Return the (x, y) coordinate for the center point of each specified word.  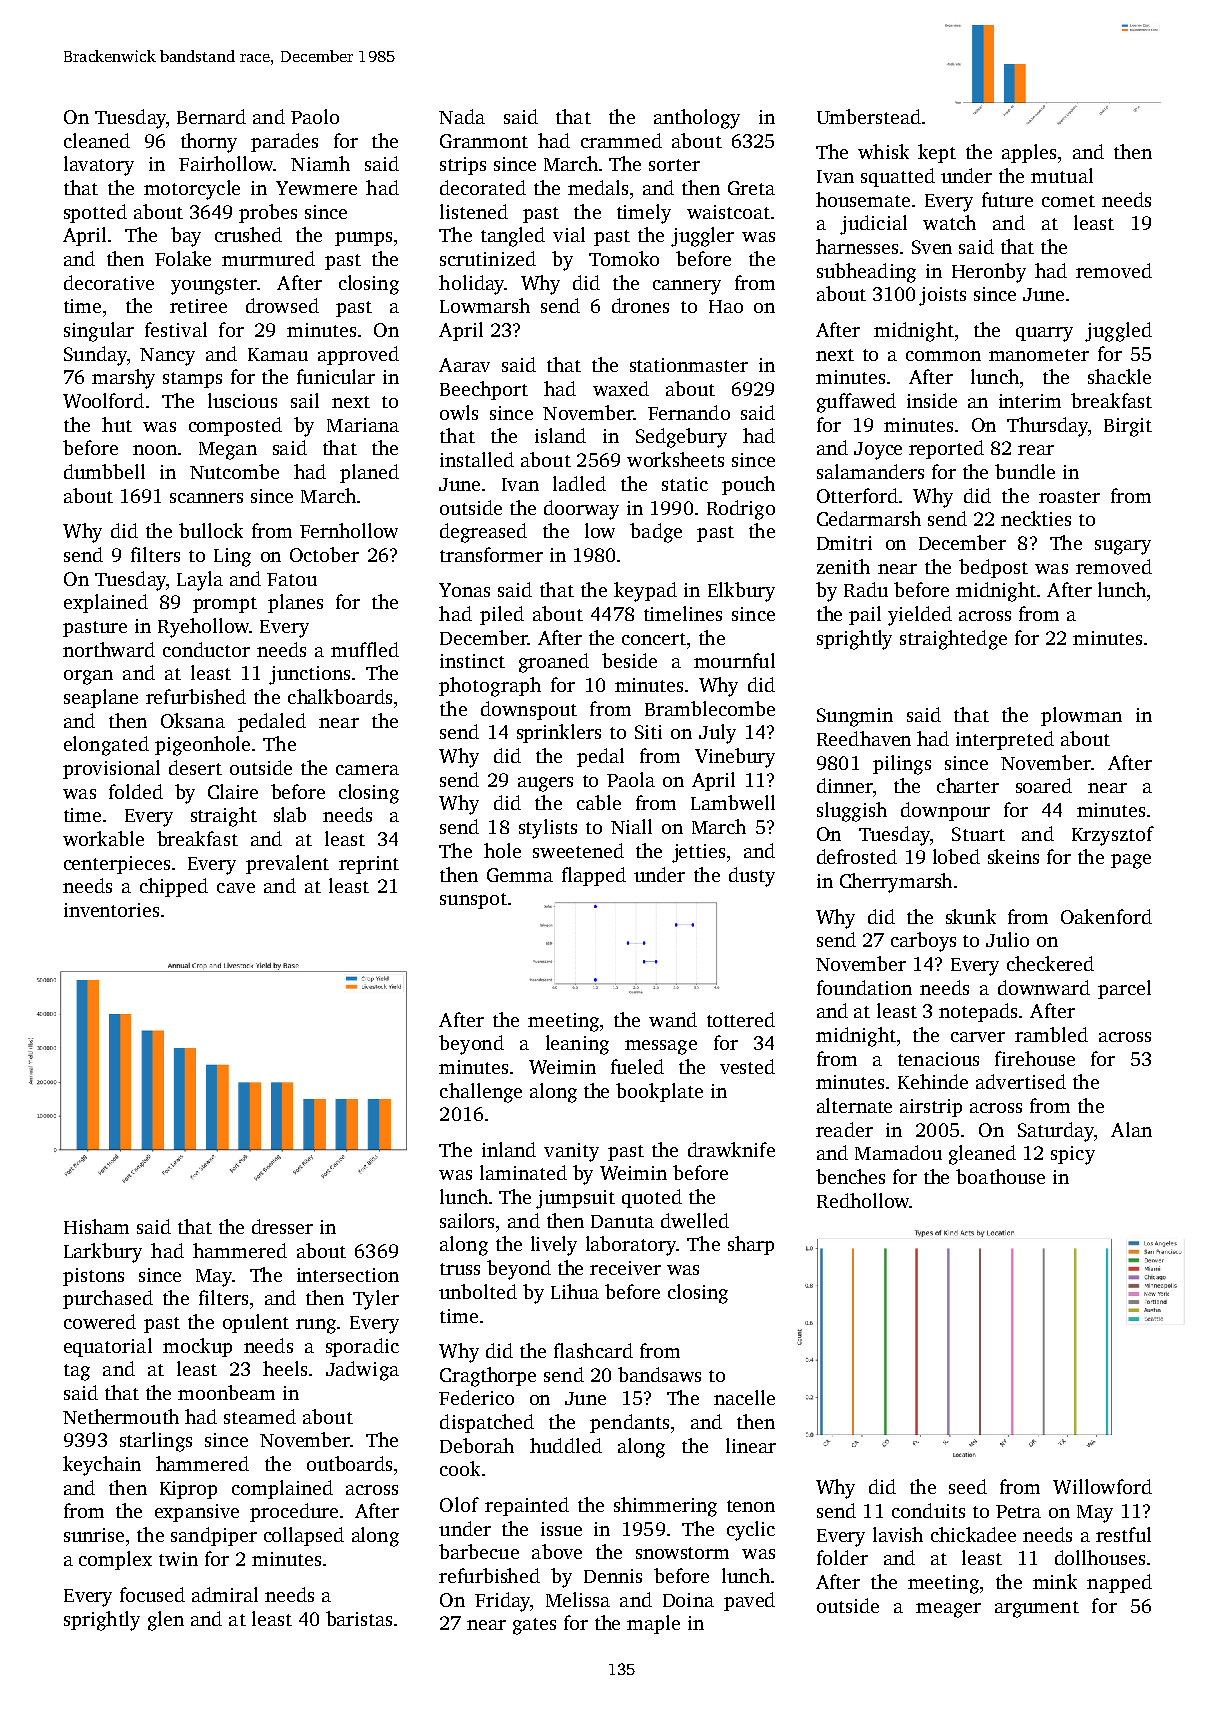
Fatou (292, 579)
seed (968, 1486)
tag (77, 1372)
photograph (490, 687)
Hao (726, 306)
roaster (1069, 497)
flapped (594, 876)
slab (290, 814)
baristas (359, 1618)
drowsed (282, 305)
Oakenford (1106, 916)
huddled (566, 1445)
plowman (1081, 716)
